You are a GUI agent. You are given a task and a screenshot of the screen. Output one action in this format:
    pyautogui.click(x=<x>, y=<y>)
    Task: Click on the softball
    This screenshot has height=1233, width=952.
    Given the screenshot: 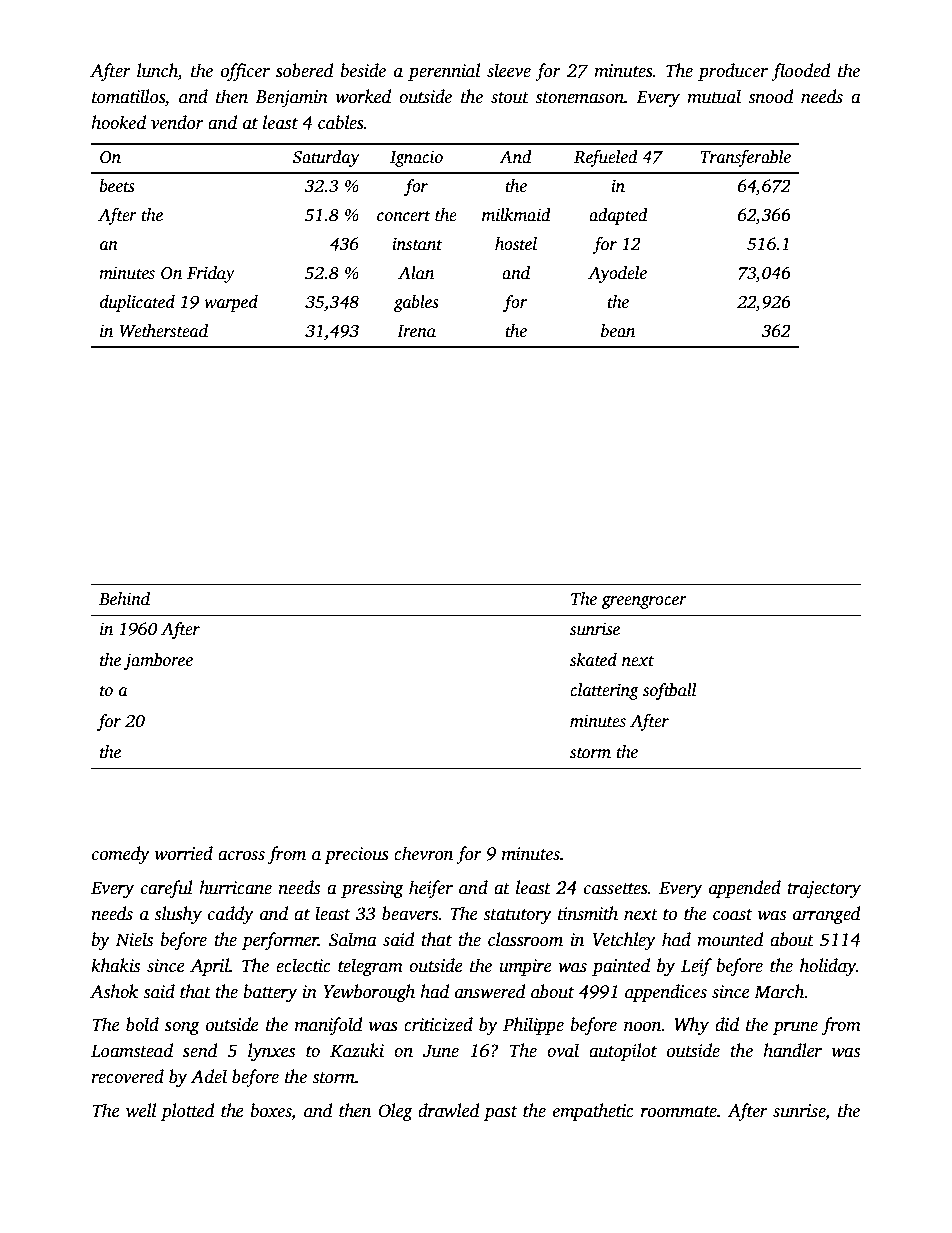 What is the action you would take?
    pyautogui.click(x=669, y=691)
